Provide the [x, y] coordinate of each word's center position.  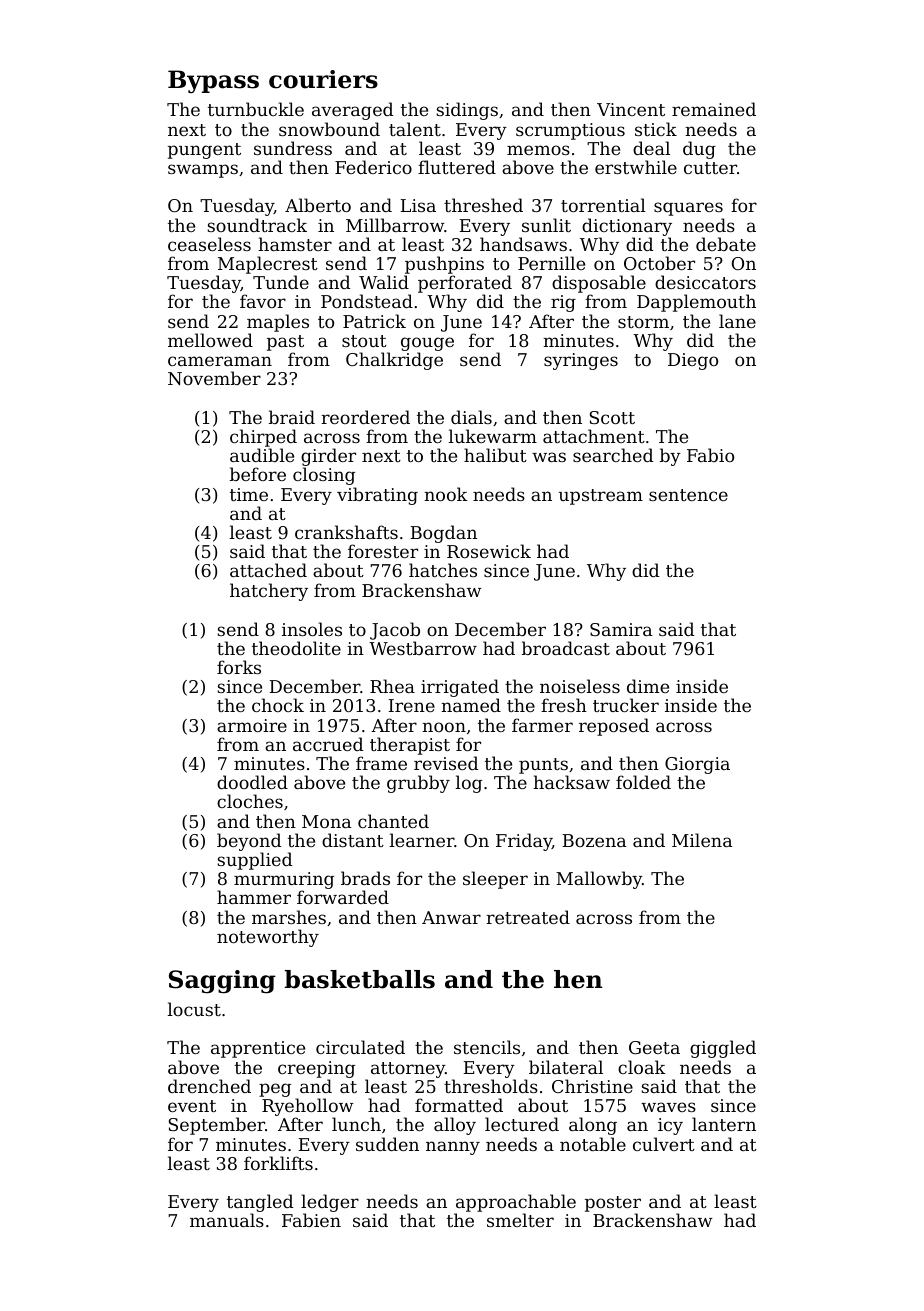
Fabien [311, 1220]
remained [714, 109]
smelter [520, 1220]
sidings [467, 111]
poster [613, 1204]
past [285, 343]
